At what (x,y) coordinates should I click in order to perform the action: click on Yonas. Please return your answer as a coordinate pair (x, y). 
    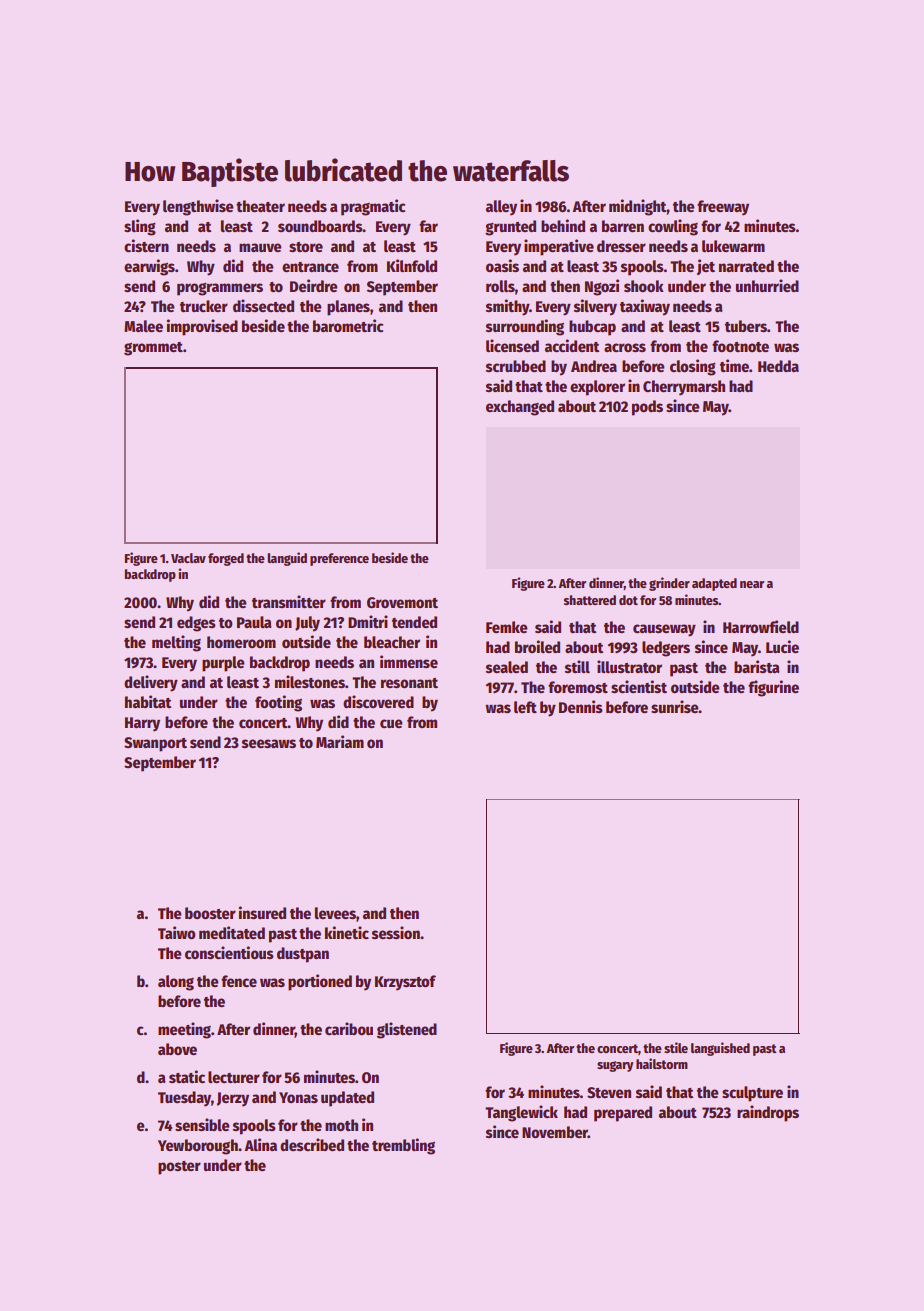
    Looking at the image, I should click on (298, 1097).
